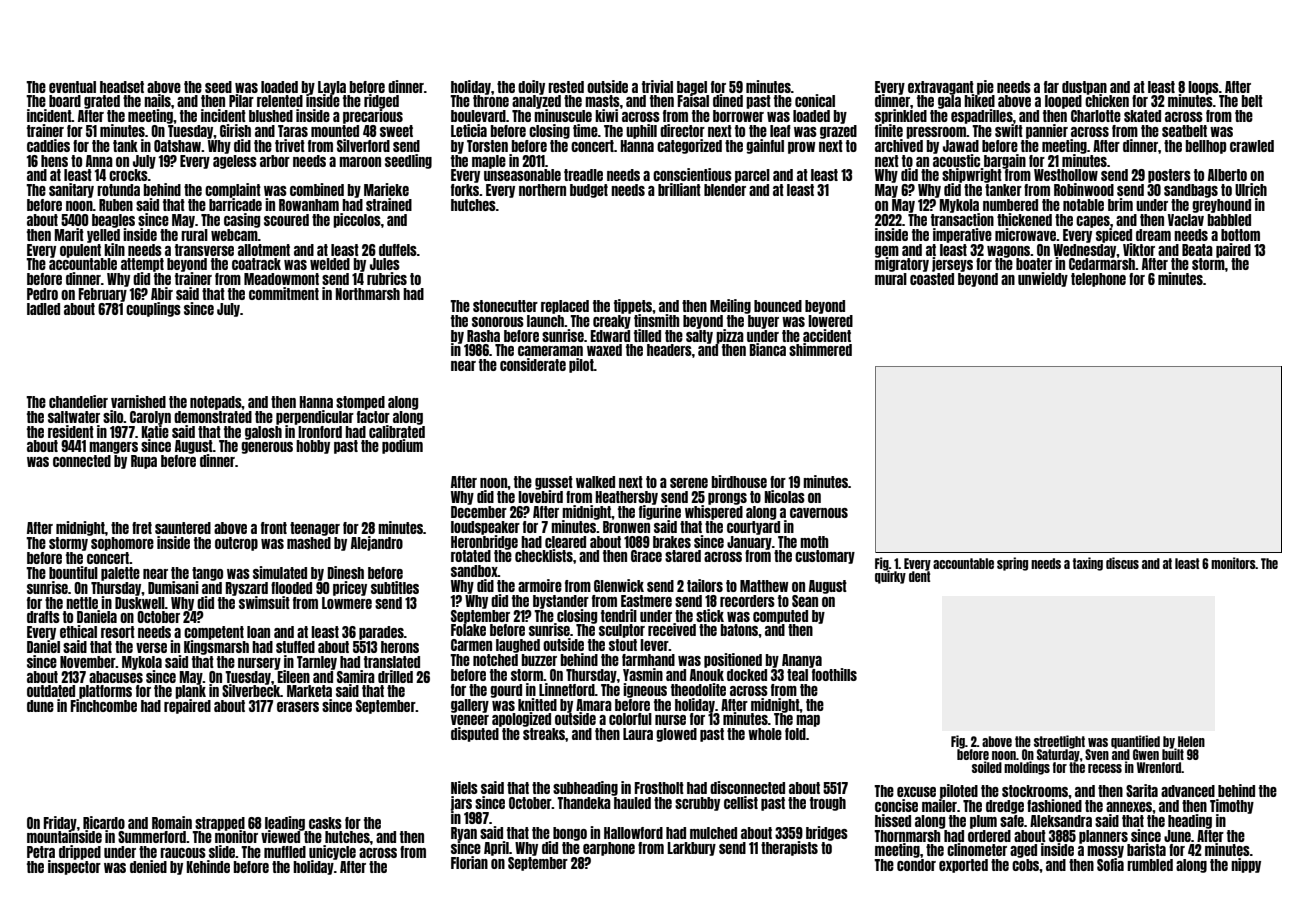 This screenshot has width=1308, height=924. What do you see at coordinates (820, 349) in the screenshot?
I see `shimmered` at bounding box center [820, 349].
